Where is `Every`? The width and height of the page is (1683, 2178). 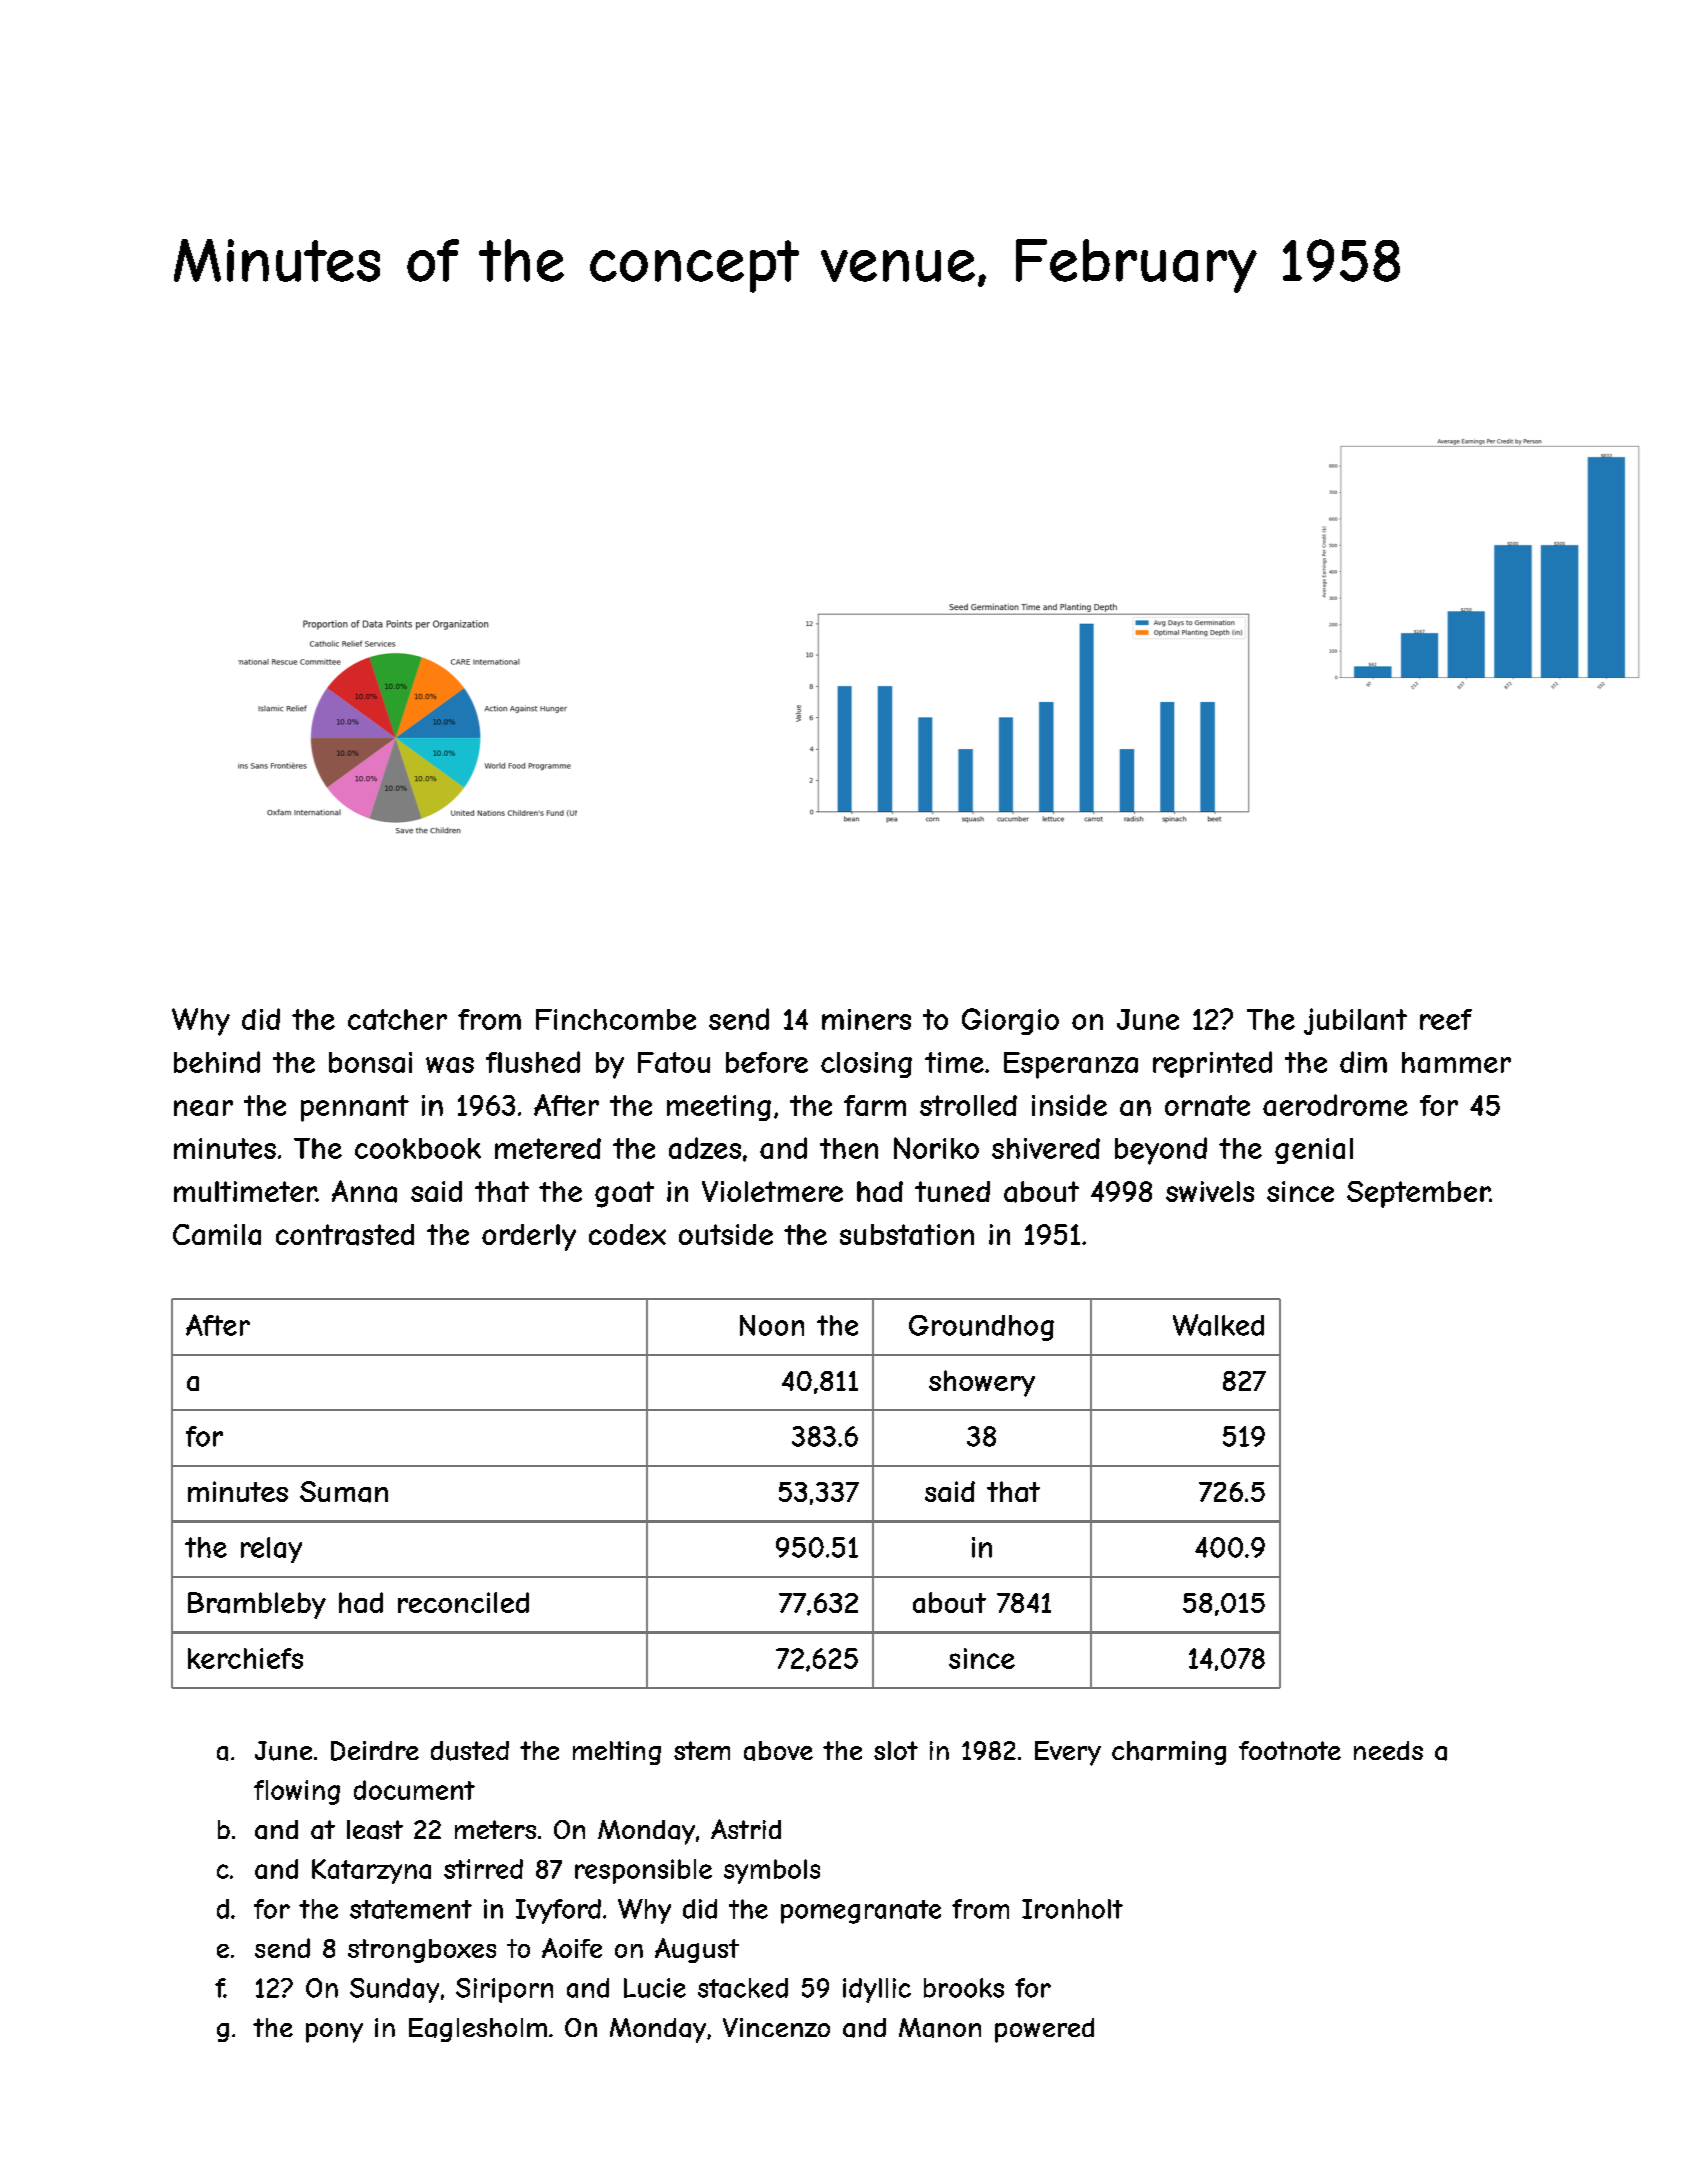 Every is located at coordinates (1068, 1753).
